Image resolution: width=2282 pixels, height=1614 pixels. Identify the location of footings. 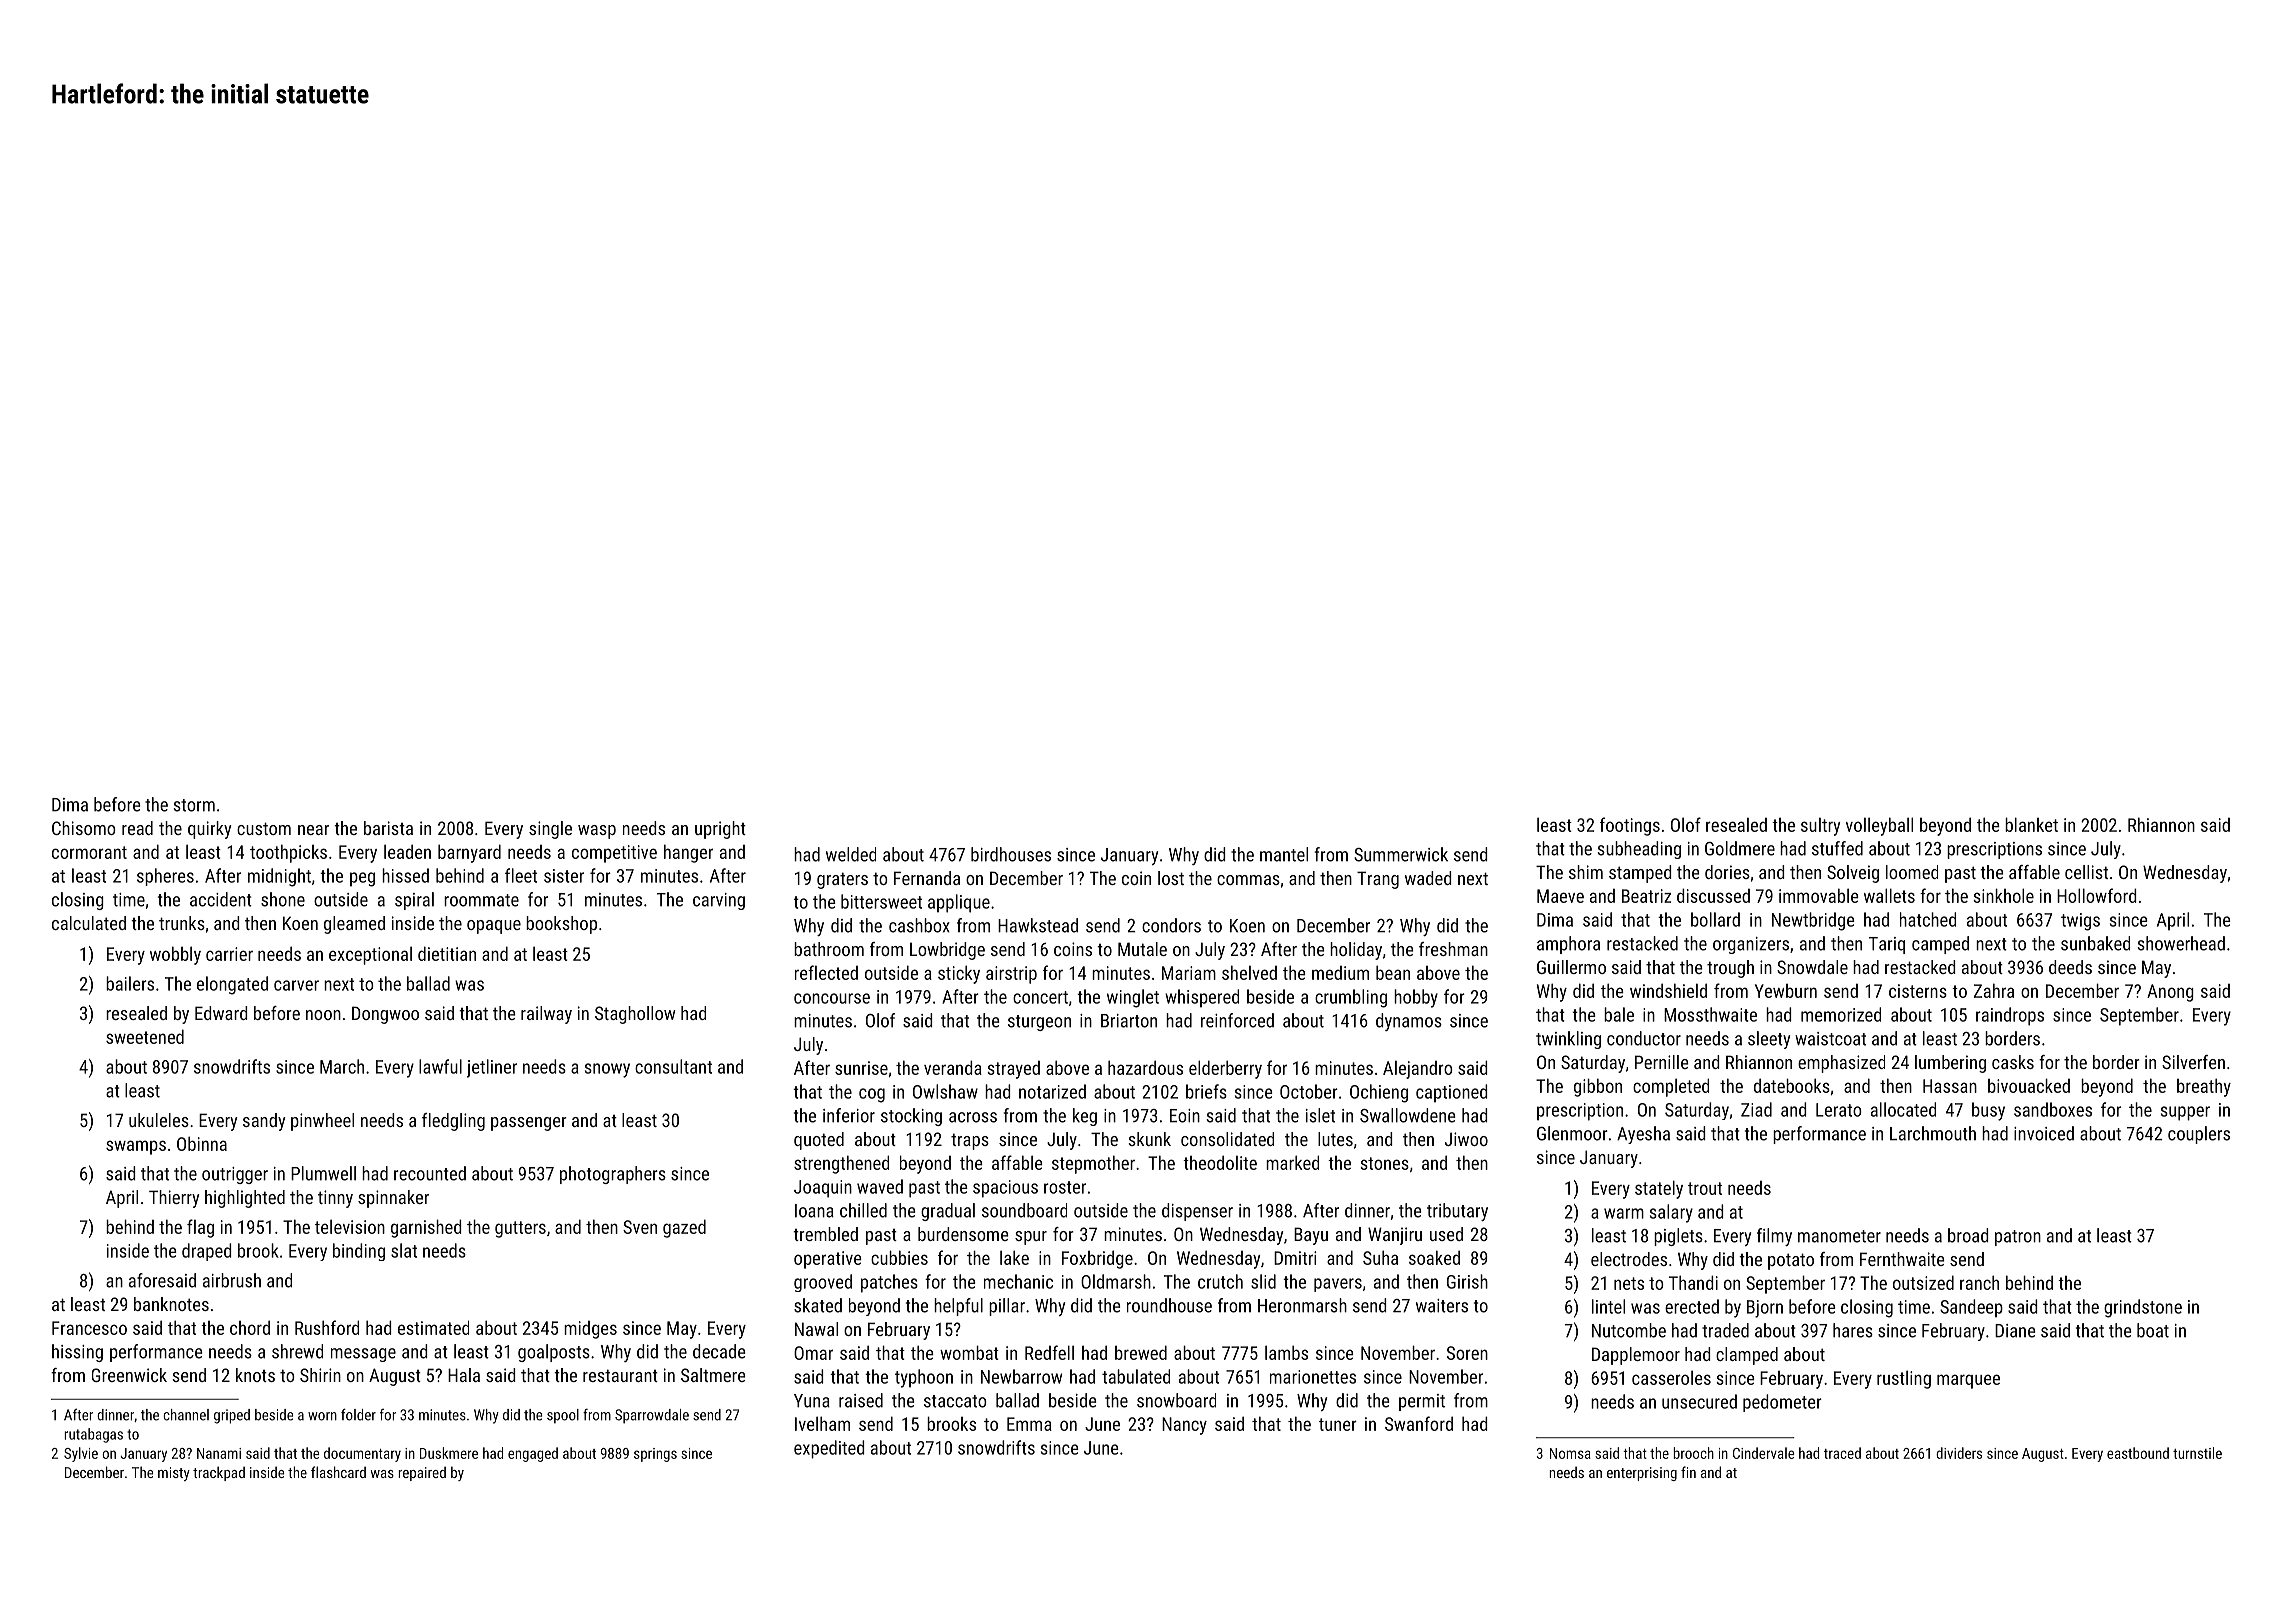
(1630, 826).
